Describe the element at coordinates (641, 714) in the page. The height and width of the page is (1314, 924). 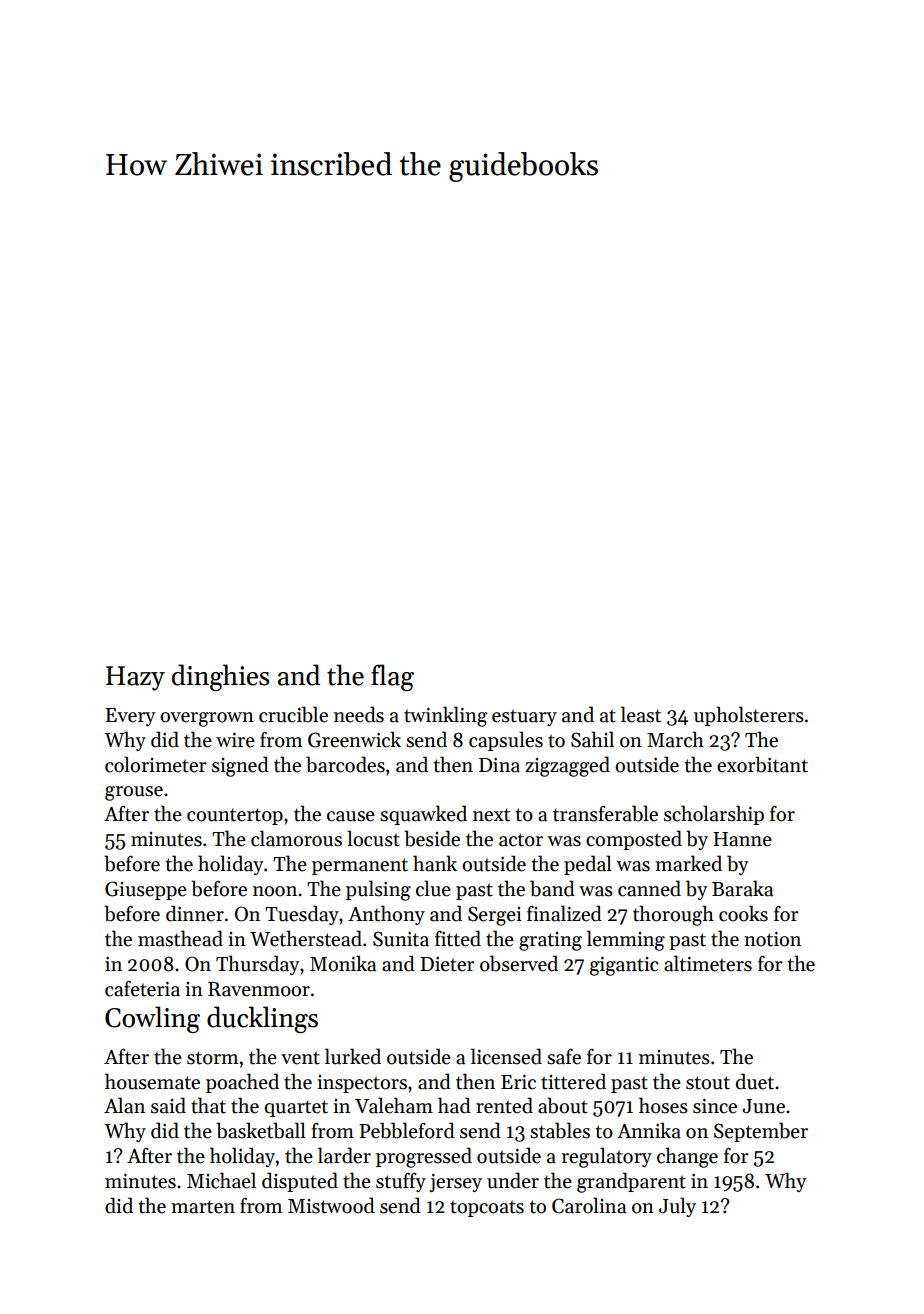
I see `least` at that location.
